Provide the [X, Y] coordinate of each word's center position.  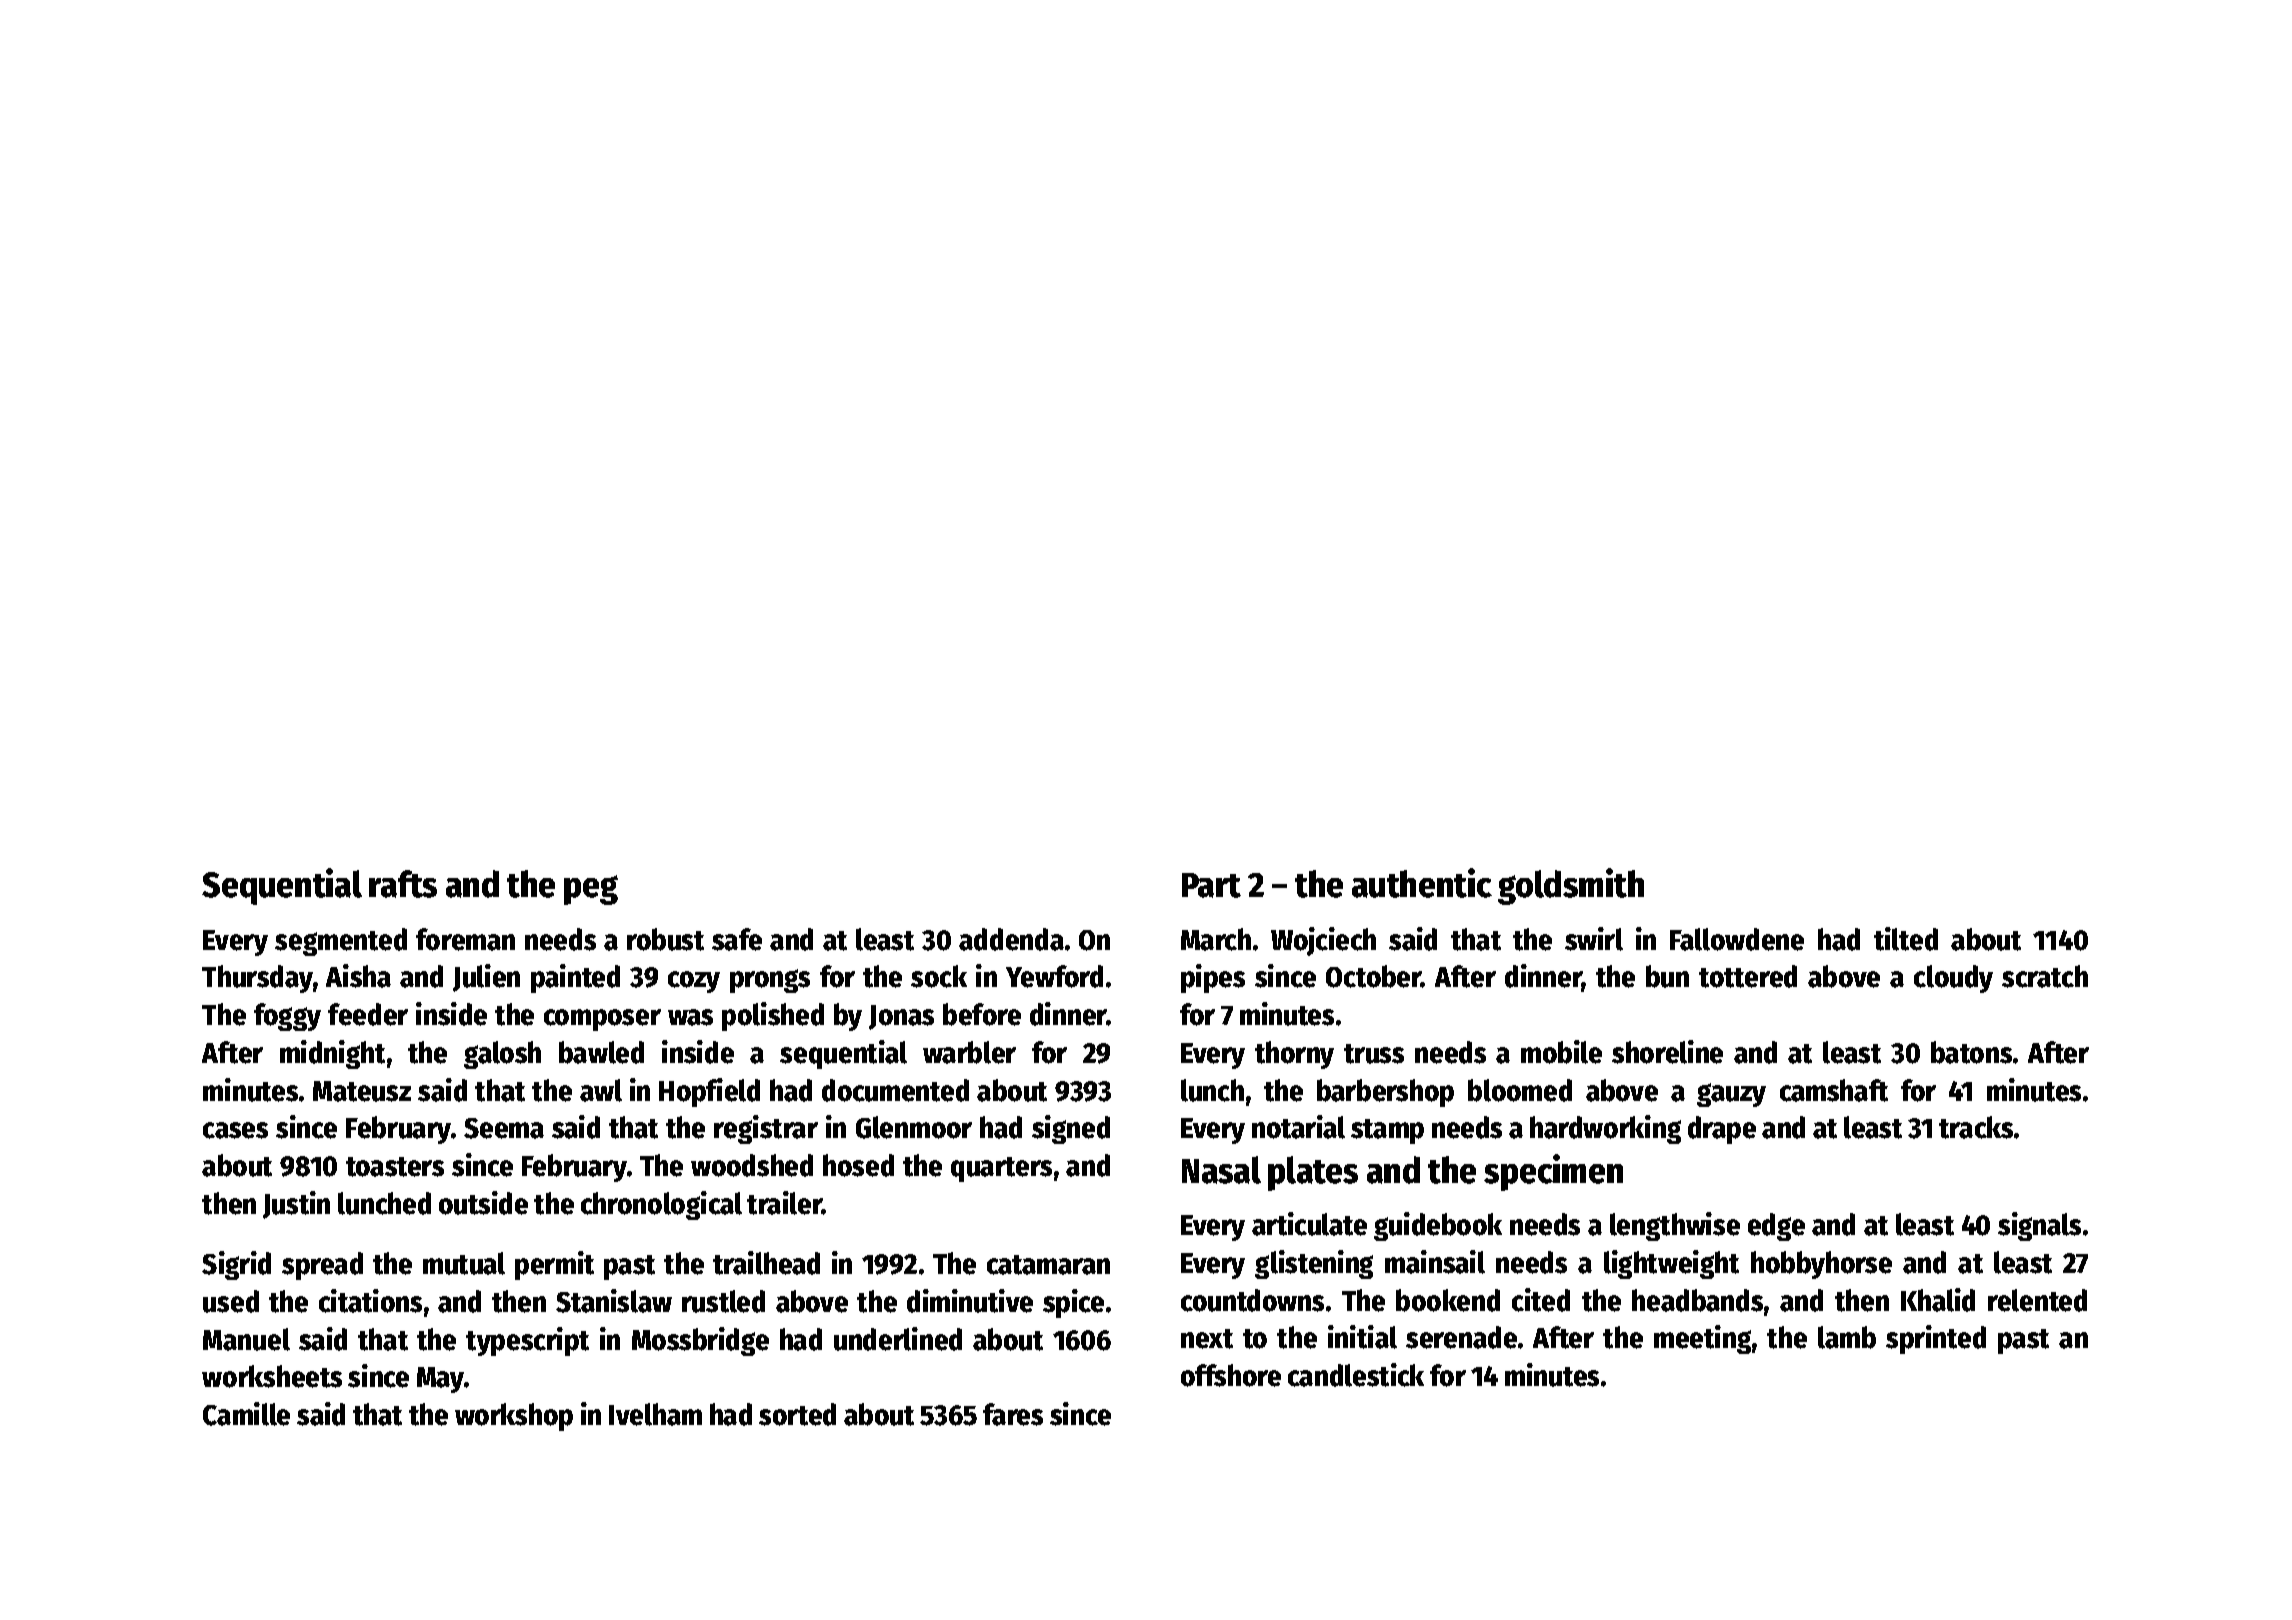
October [1373, 976]
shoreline [1667, 1052]
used [231, 1301]
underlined [898, 1339]
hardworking [1605, 1129]
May [440, 1380]
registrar [766, 1129]
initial [1362, 1337]
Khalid [1938, 1300]
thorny [1294, 1055]
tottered [1748, 976]
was [690, 1017]
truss [1374, 1054]
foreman [465, 939]
